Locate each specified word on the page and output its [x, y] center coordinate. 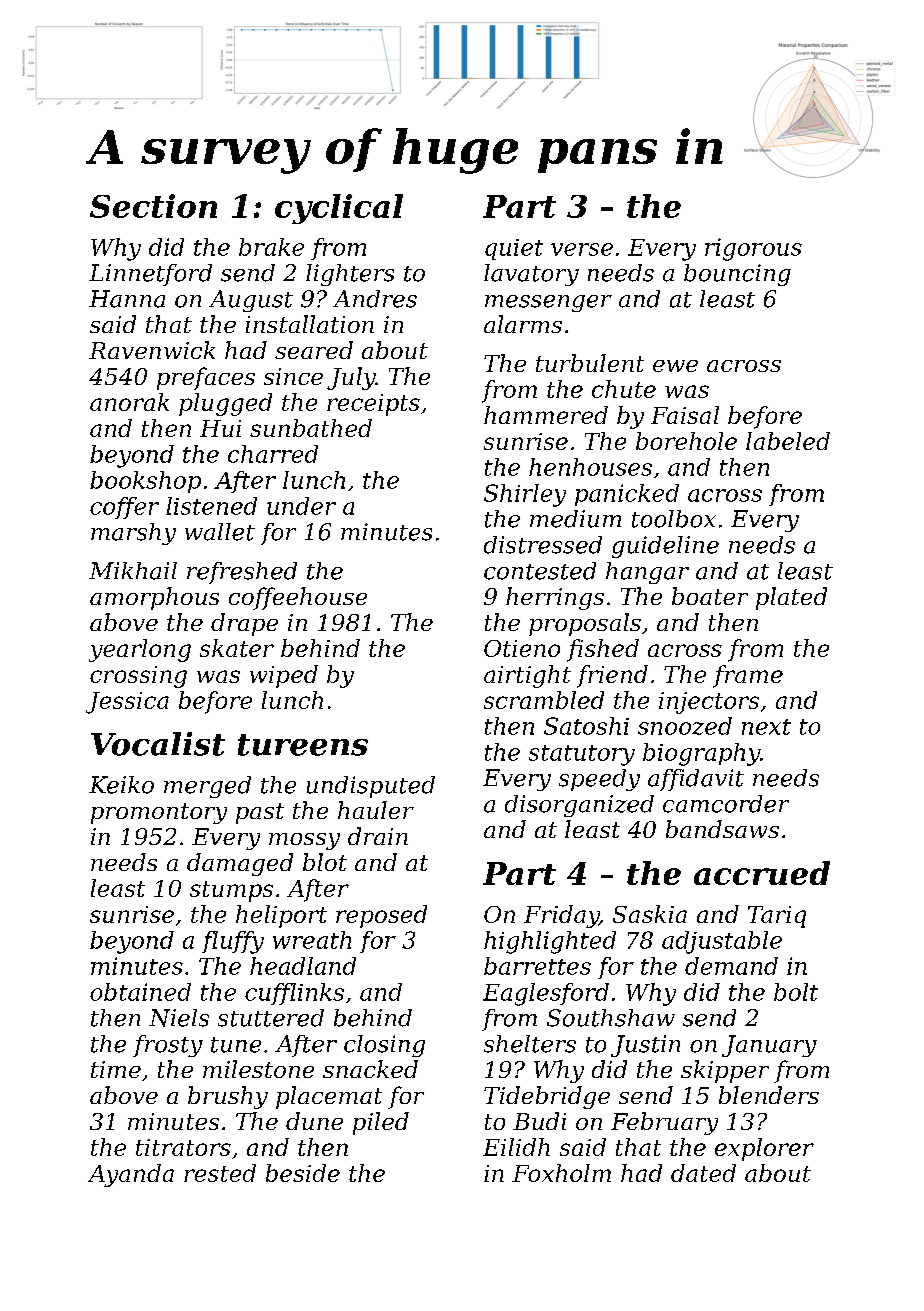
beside [303, 1173]
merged [207, 787]
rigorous [753, 249]
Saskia [650, 914]
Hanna [127, 299]
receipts [373, 405]
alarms [523, 324]
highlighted [550, 942]
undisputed [371, 787]
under [301, 506]
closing [384, 1046]
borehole [686, 441]
